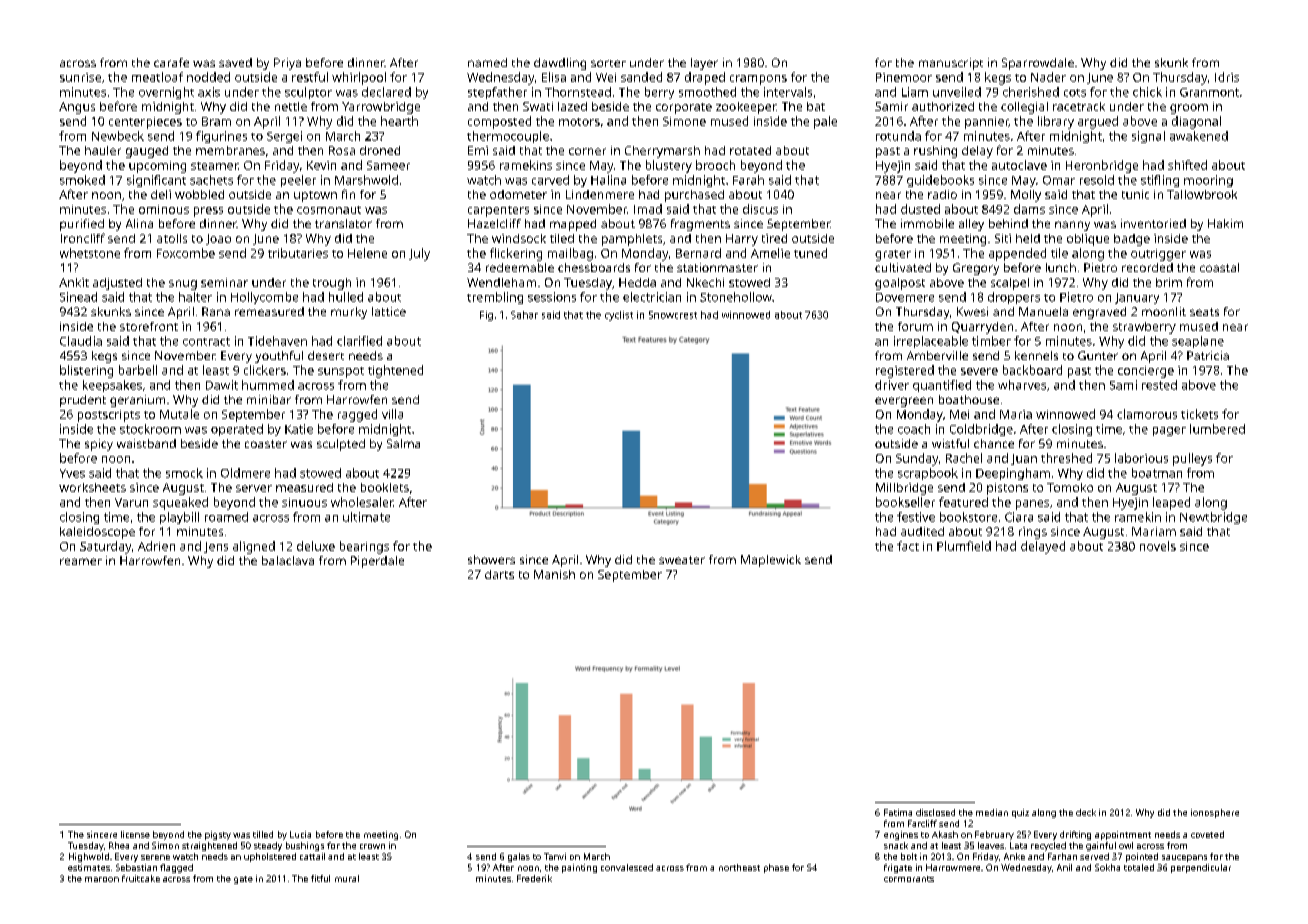 The height and width of the page is (924, 1308). I want to click on Manish, so click(554, 574).
